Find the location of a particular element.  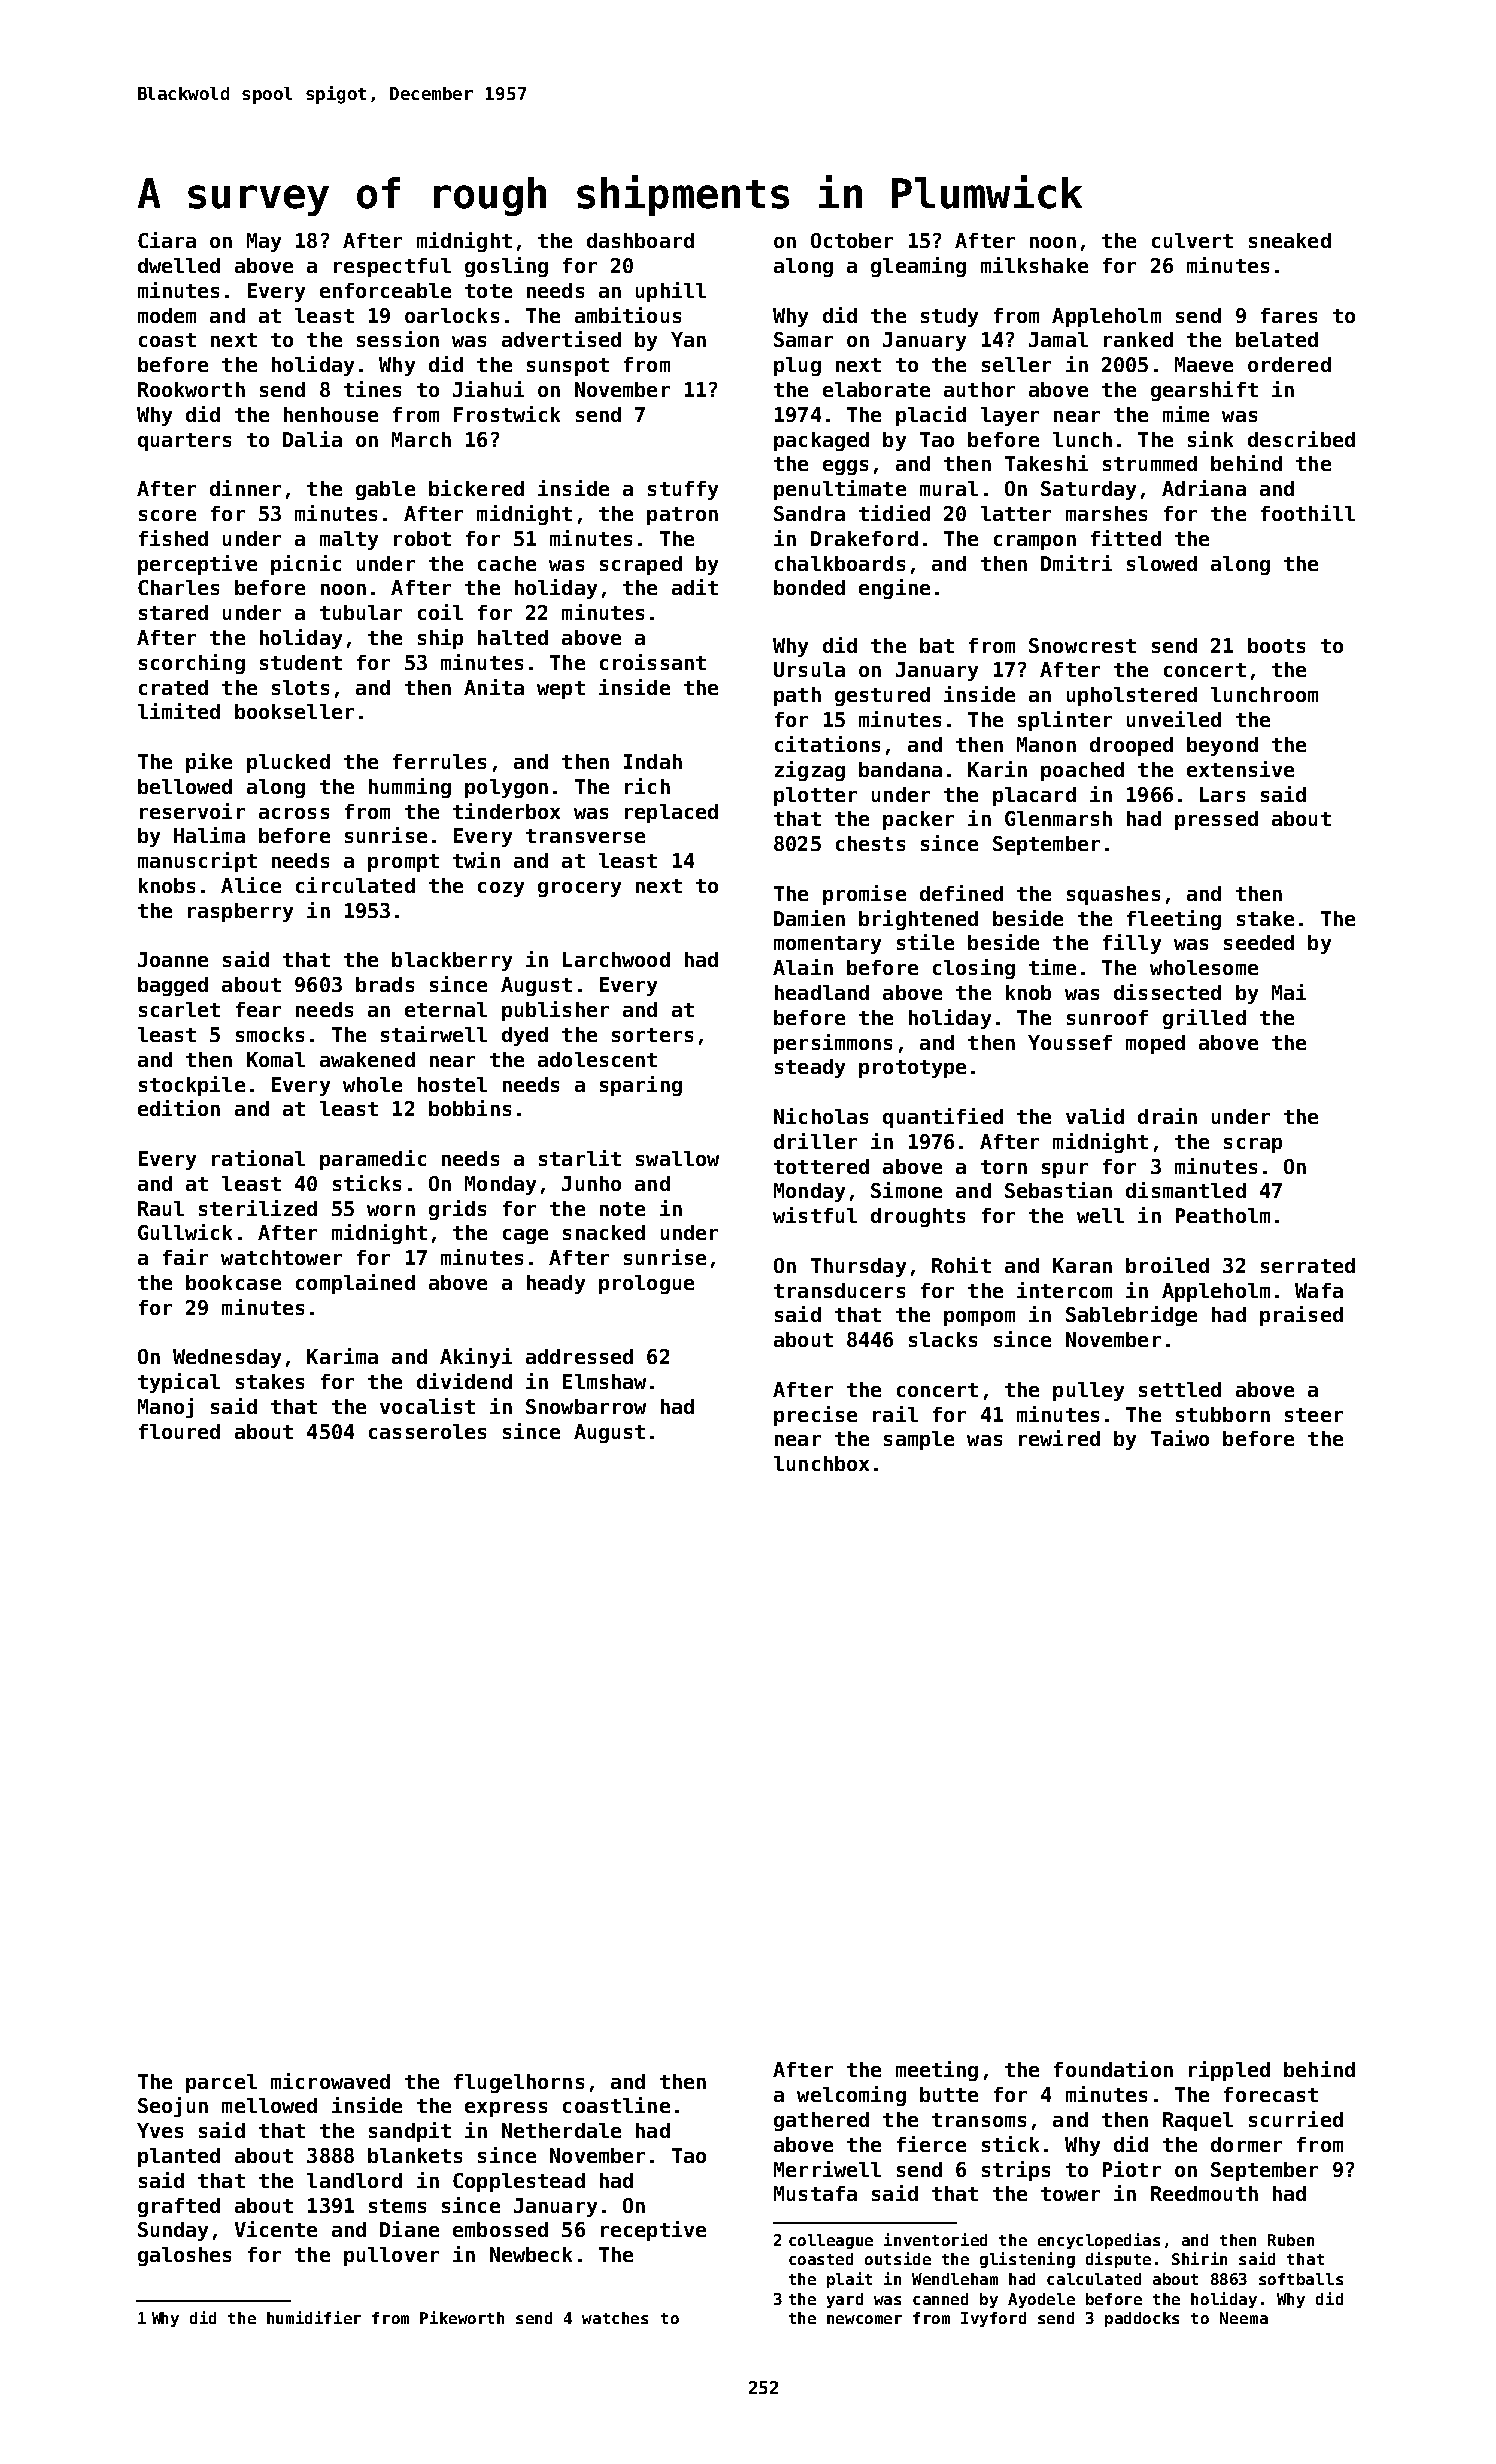

persimmons is located at coordinates (833, 1044).
